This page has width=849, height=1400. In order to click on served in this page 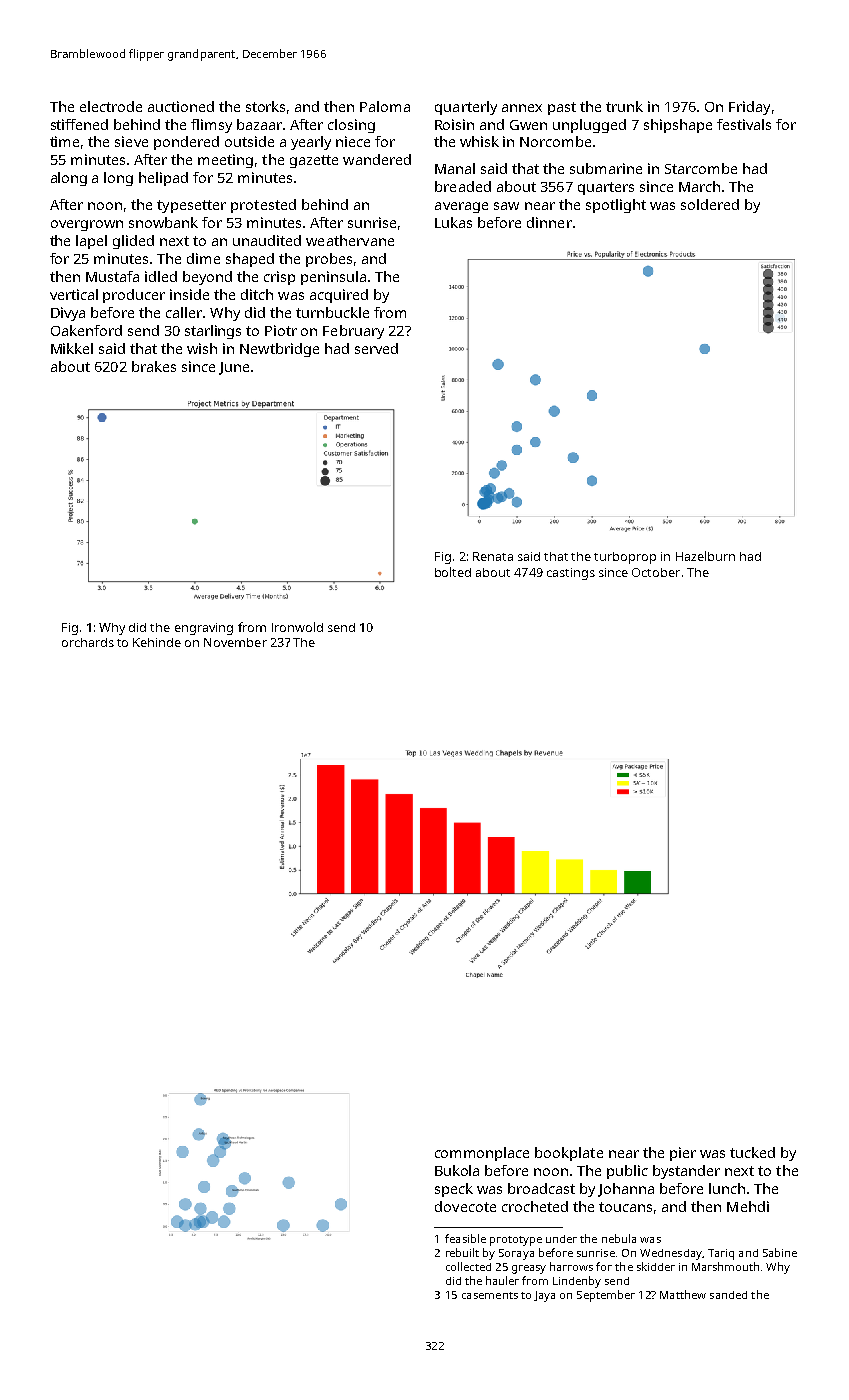, I will do `click(376, 348)`.
